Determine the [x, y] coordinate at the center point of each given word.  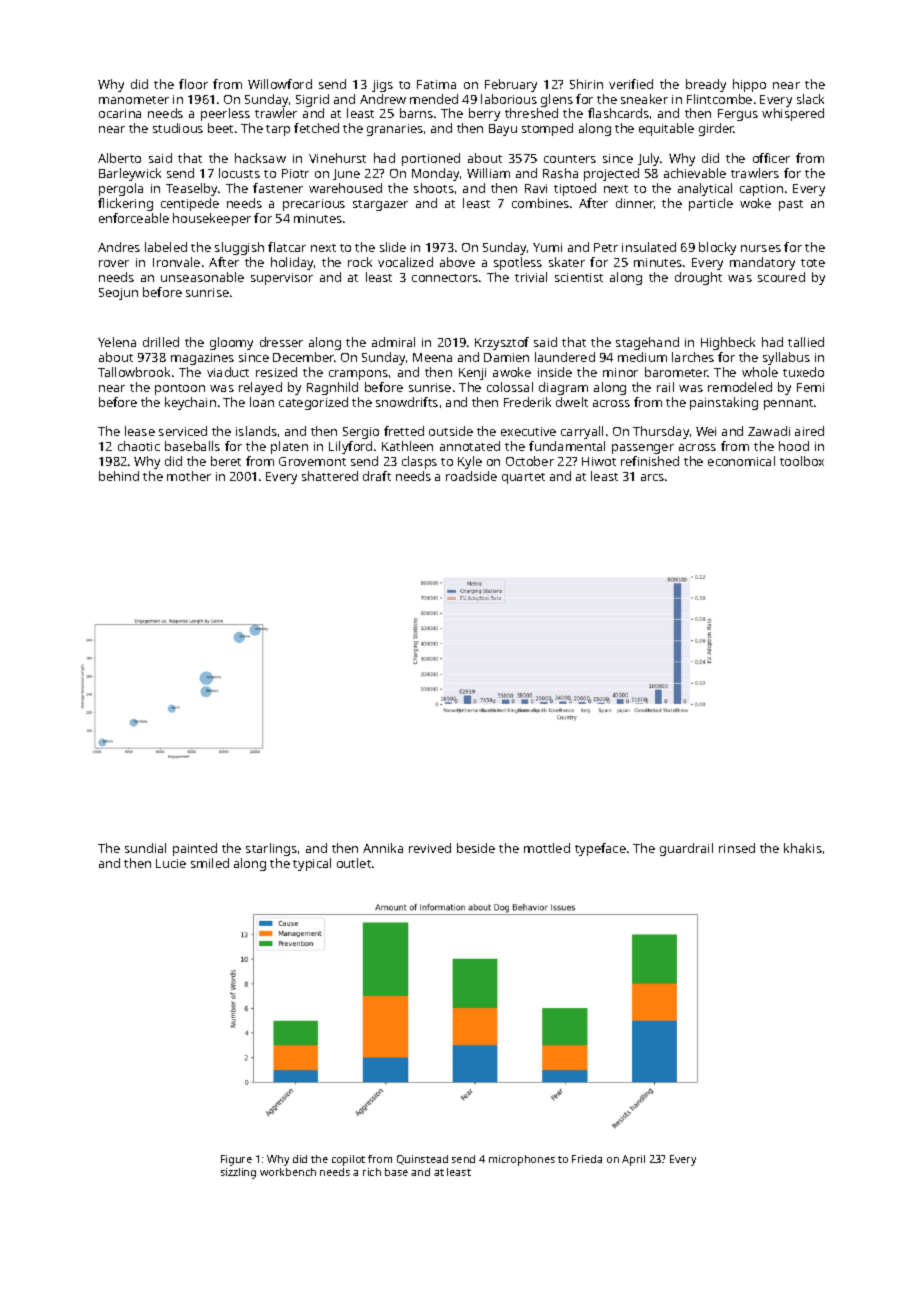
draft [377, 476]
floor [193, 84]
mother [189, 476]
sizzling [238, 1173]
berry [484, 114]
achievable [695, 173]
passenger [643, 449]
